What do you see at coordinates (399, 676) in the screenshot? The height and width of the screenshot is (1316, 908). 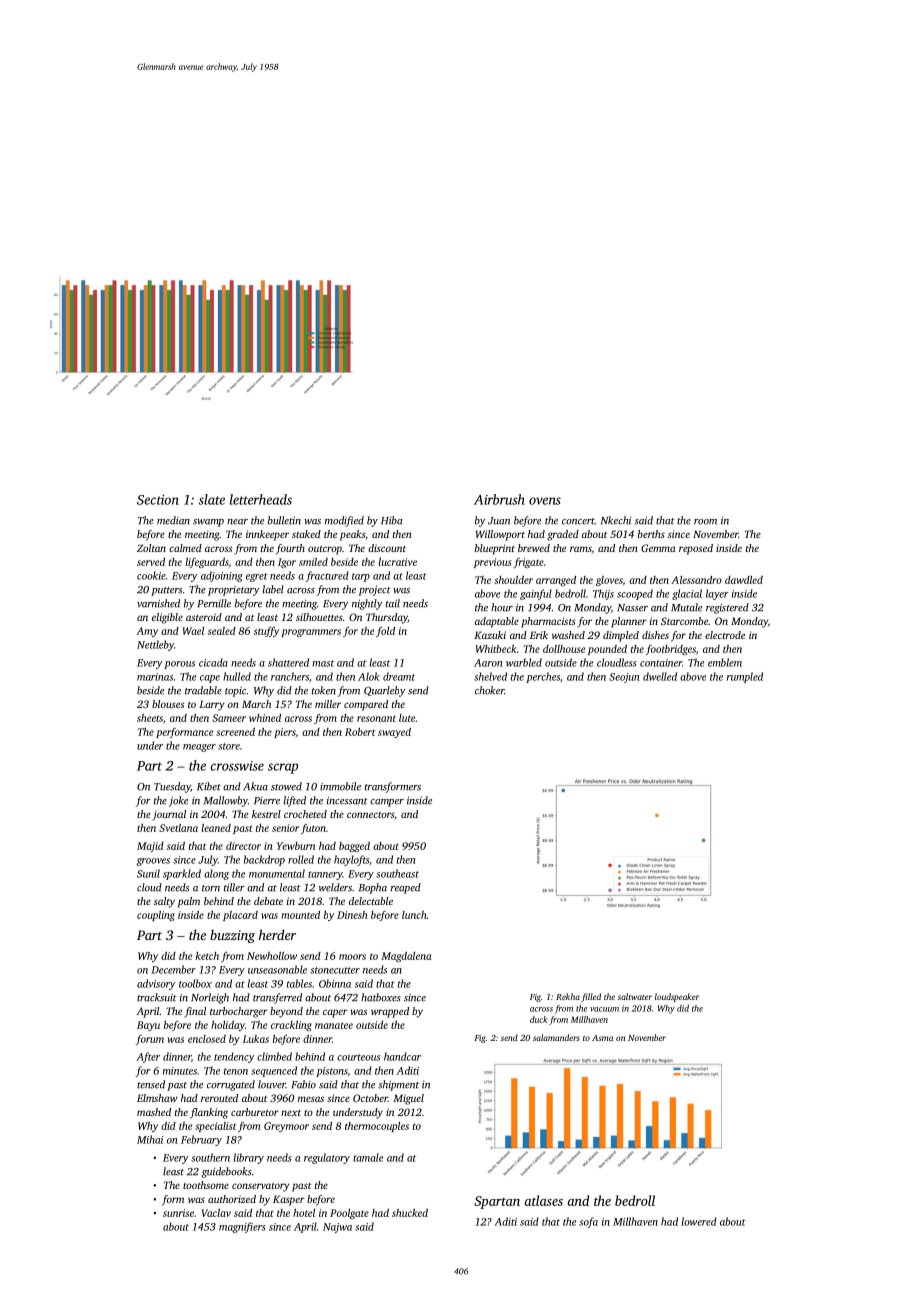 I see `dreamt` at bounding box center [399, 676].
